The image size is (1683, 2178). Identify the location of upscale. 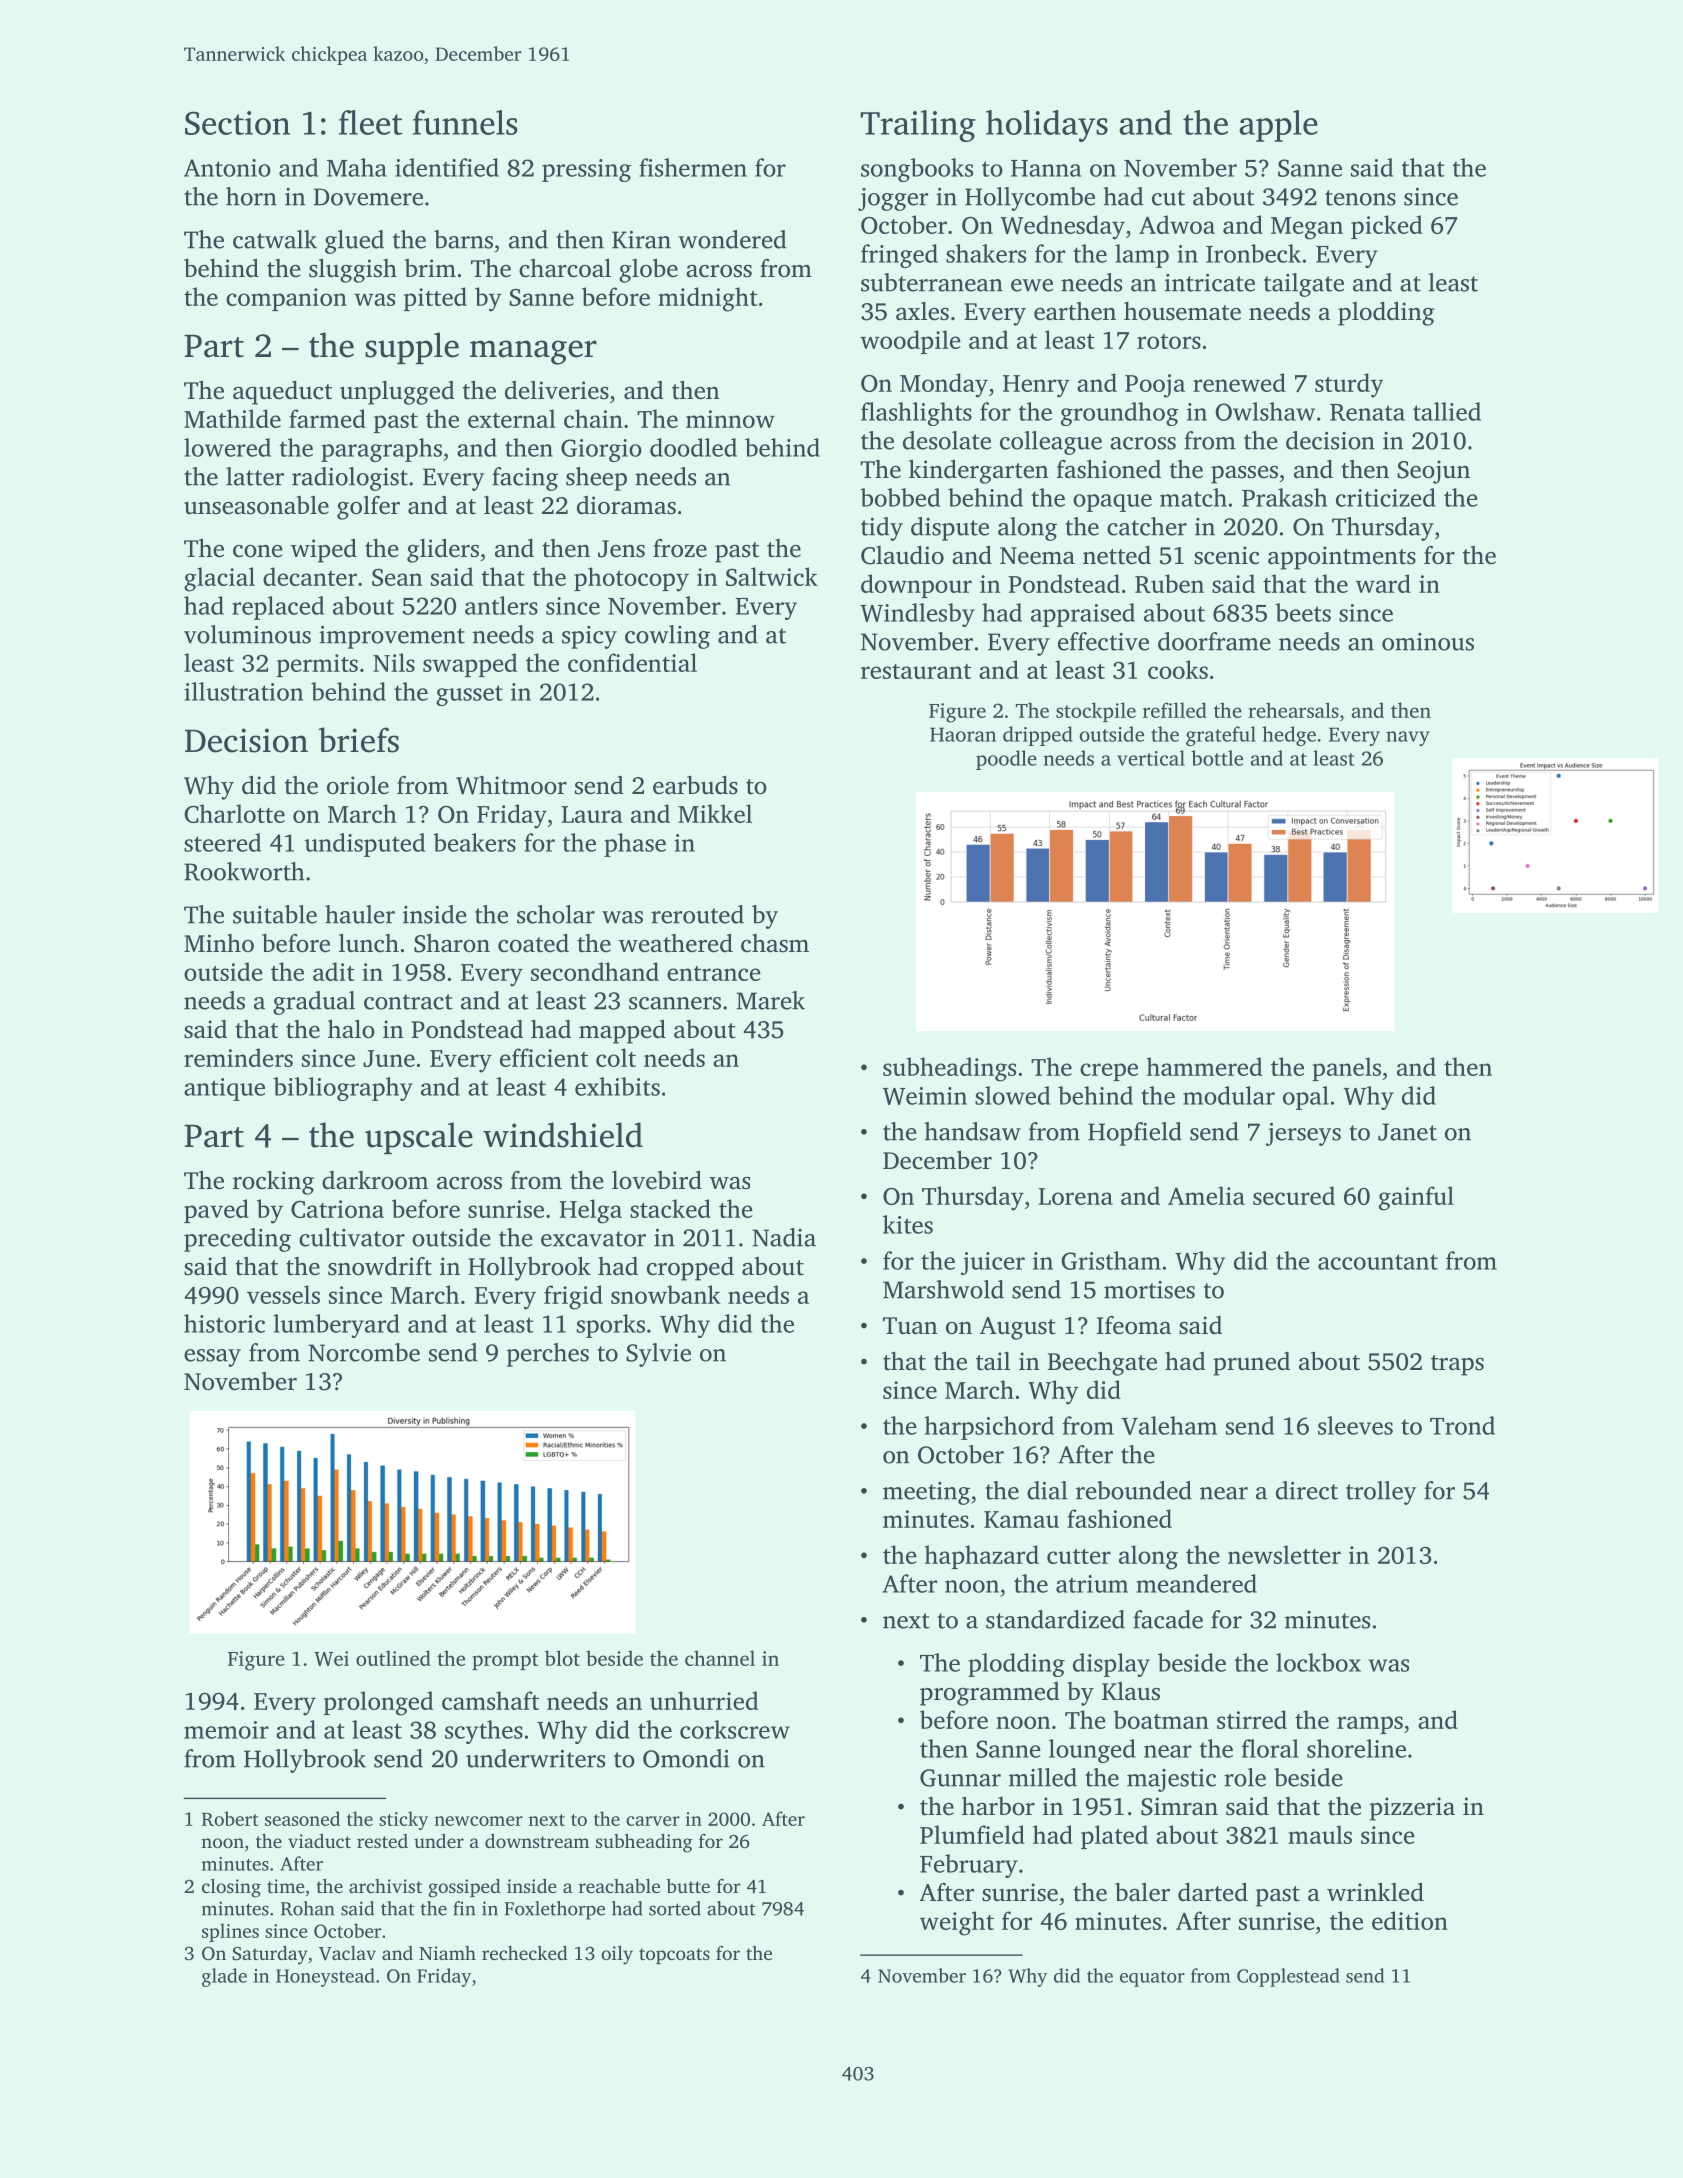
(419, 1138).
